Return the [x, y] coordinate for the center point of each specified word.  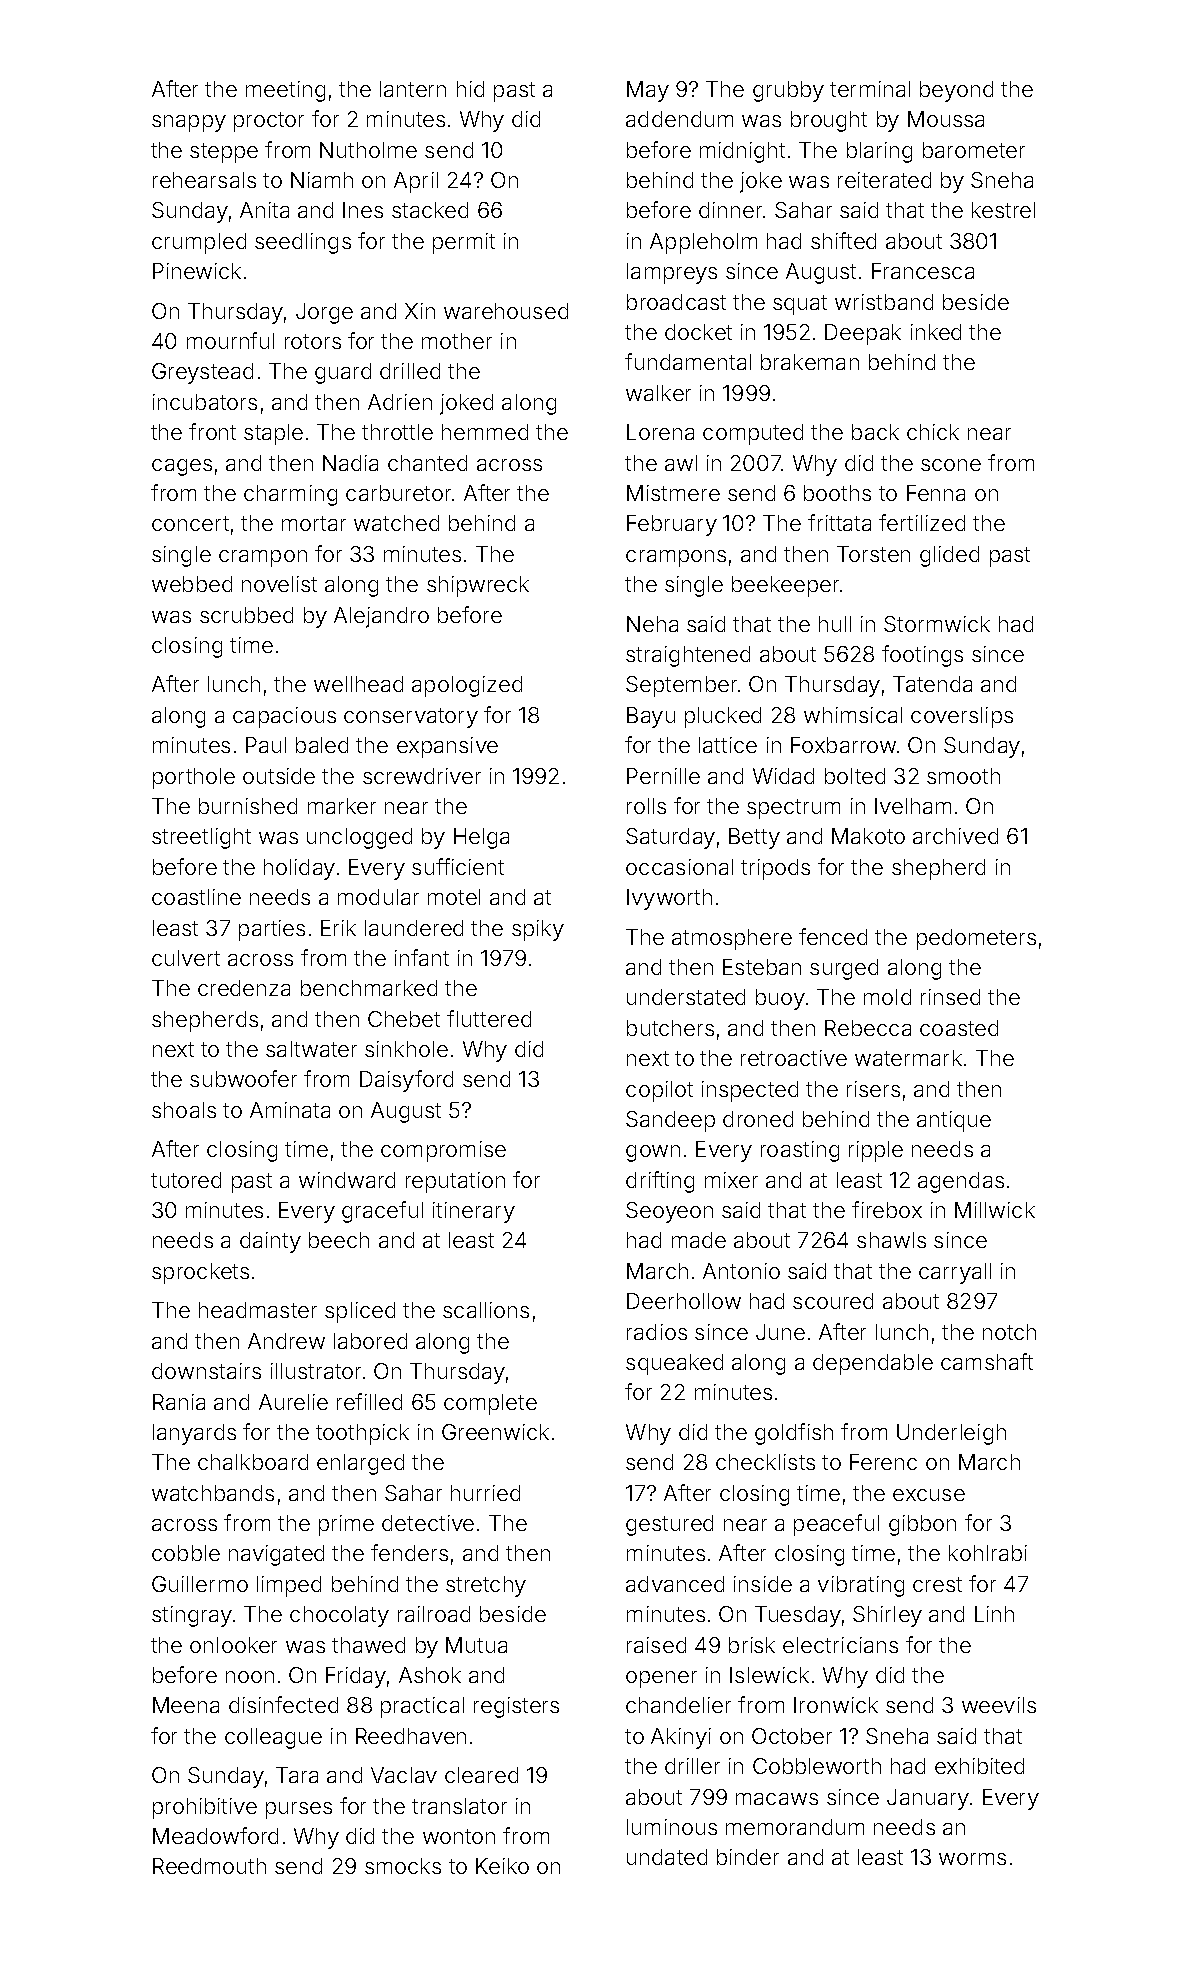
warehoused [506, 311]
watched [396, 523]
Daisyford [406, 1081]
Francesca [923, 271]
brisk [752, 1645]
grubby [788, 91]
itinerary [474, 1212]
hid [470, 89]
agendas [961, 1182]
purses [299, 1810]
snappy [189, 123]
